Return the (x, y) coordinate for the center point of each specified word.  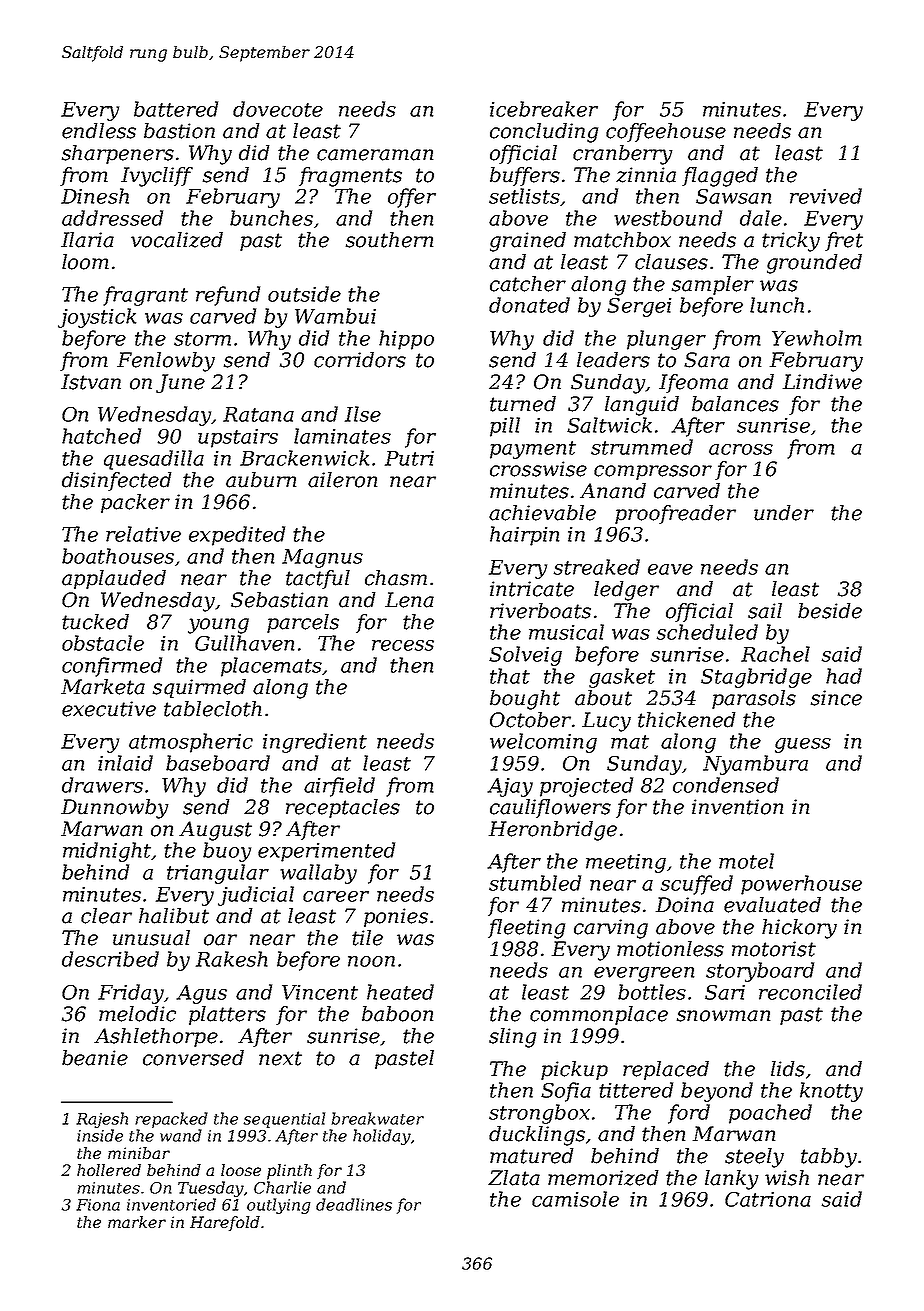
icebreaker (544, 109)
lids (788, 1069)
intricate (532, 589)
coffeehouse (666, 132)
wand (181, 1135)
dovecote (278, 109)
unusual (151, 938)
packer (135, 503)
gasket (622, 678)
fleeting (526, 929)
